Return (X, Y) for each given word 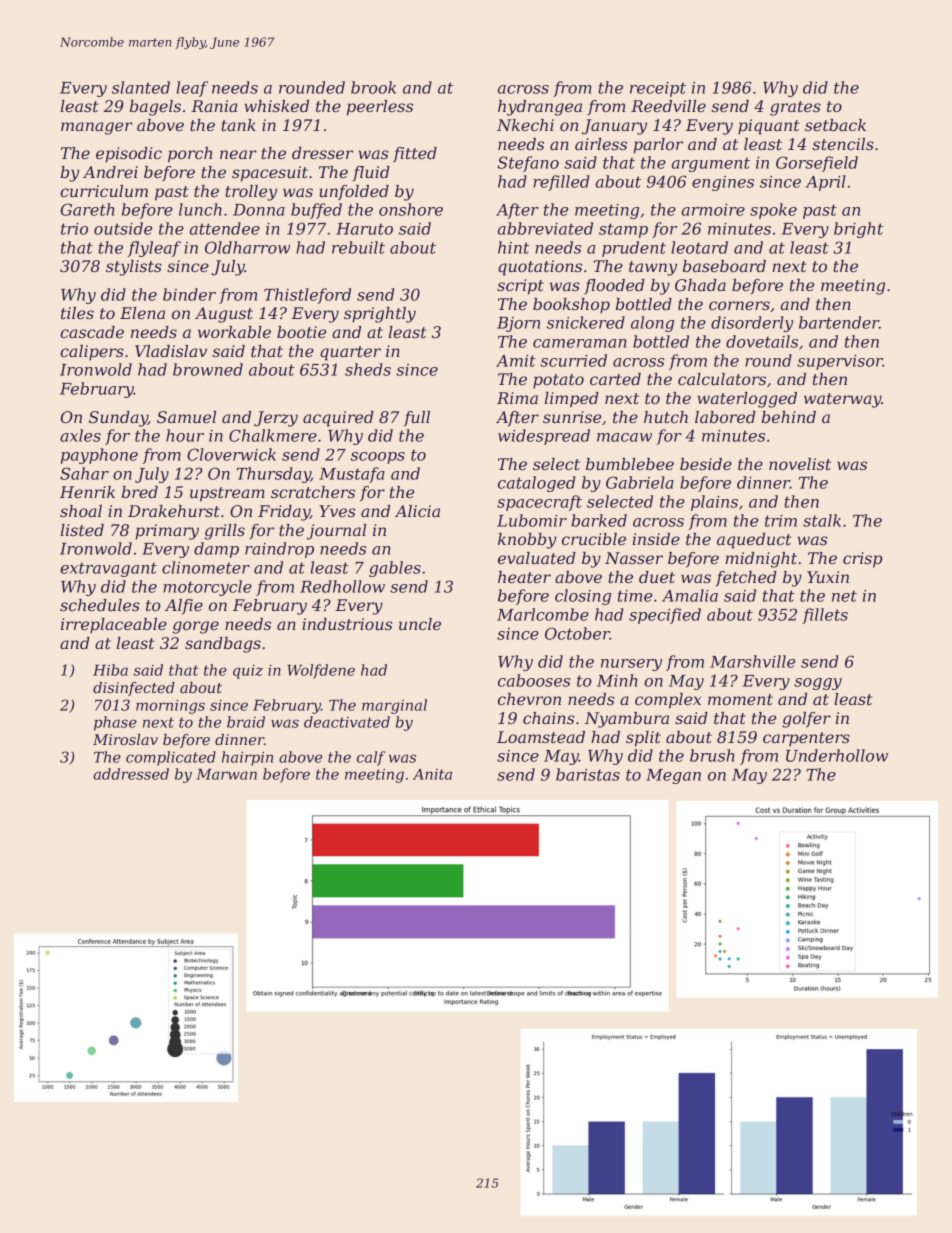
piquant (769, 127)
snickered (586, 322)
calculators (722, 379)
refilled (561, 183)
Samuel (186, 417)
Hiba (110, 670)
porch (190, 155)
